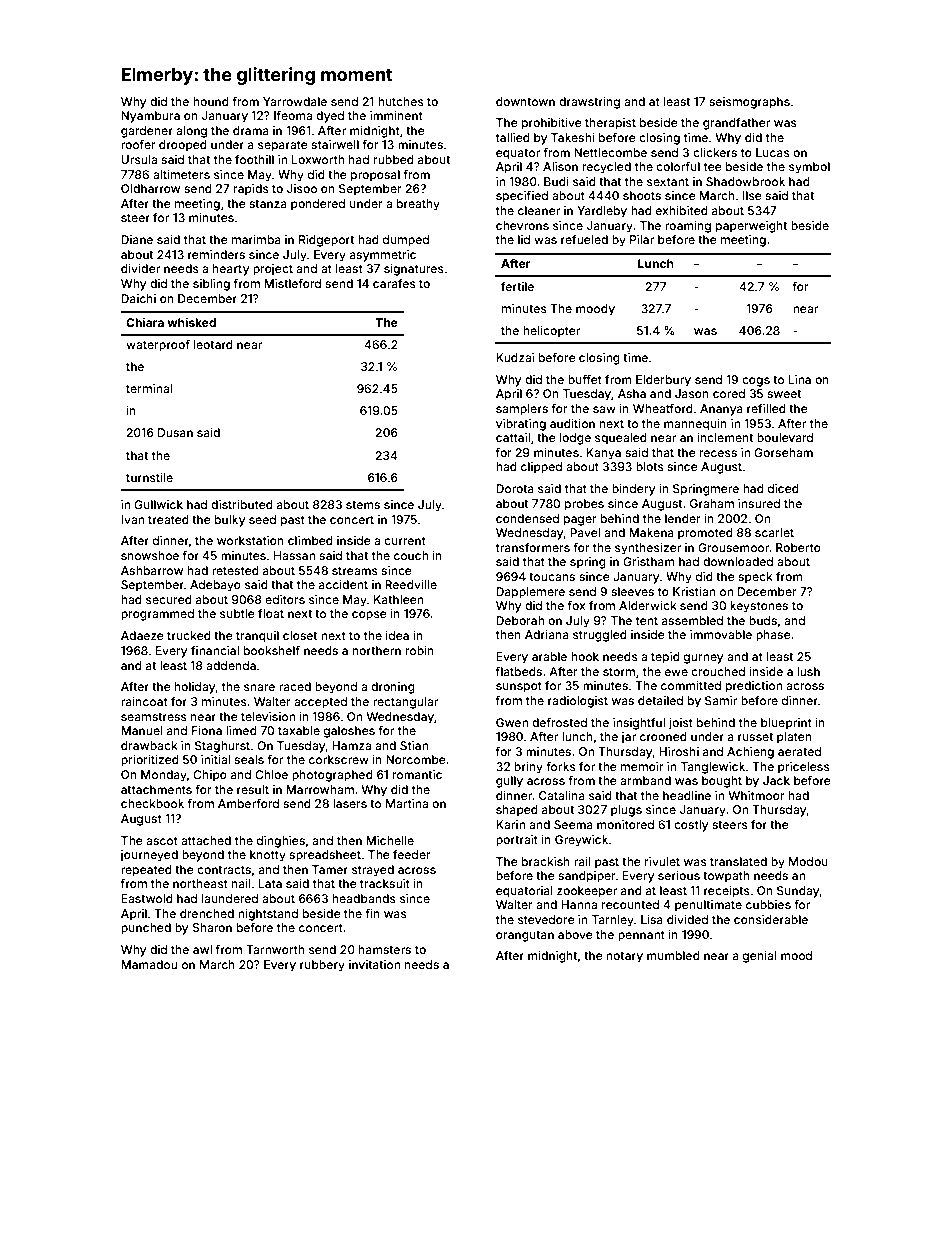  What do you see at coordinates (649, 561) in the page?
I see `Gristham` at bounding box center [649, 561].
